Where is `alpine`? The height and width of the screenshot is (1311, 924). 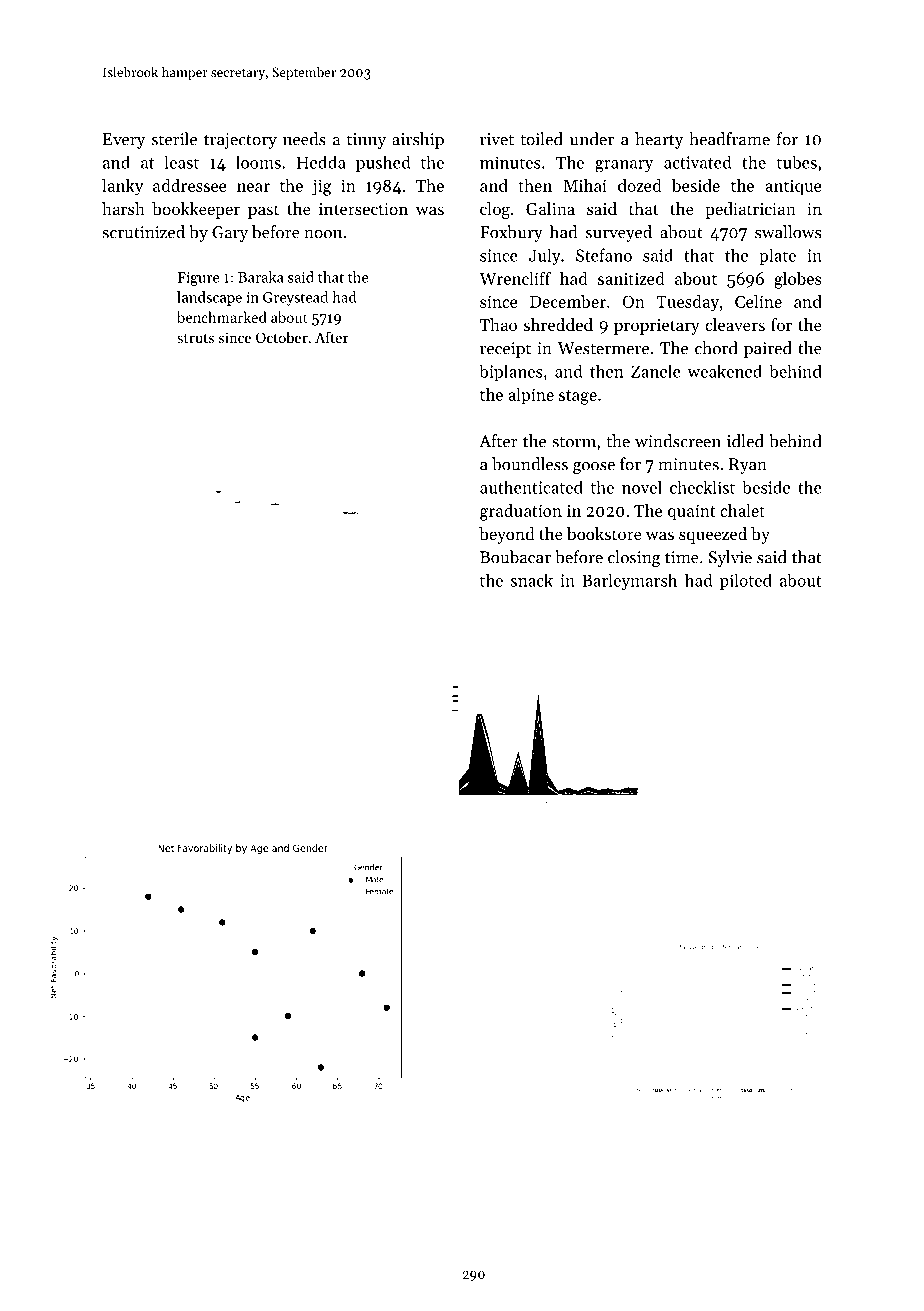 alpine is located at coordinates (531, 396).
